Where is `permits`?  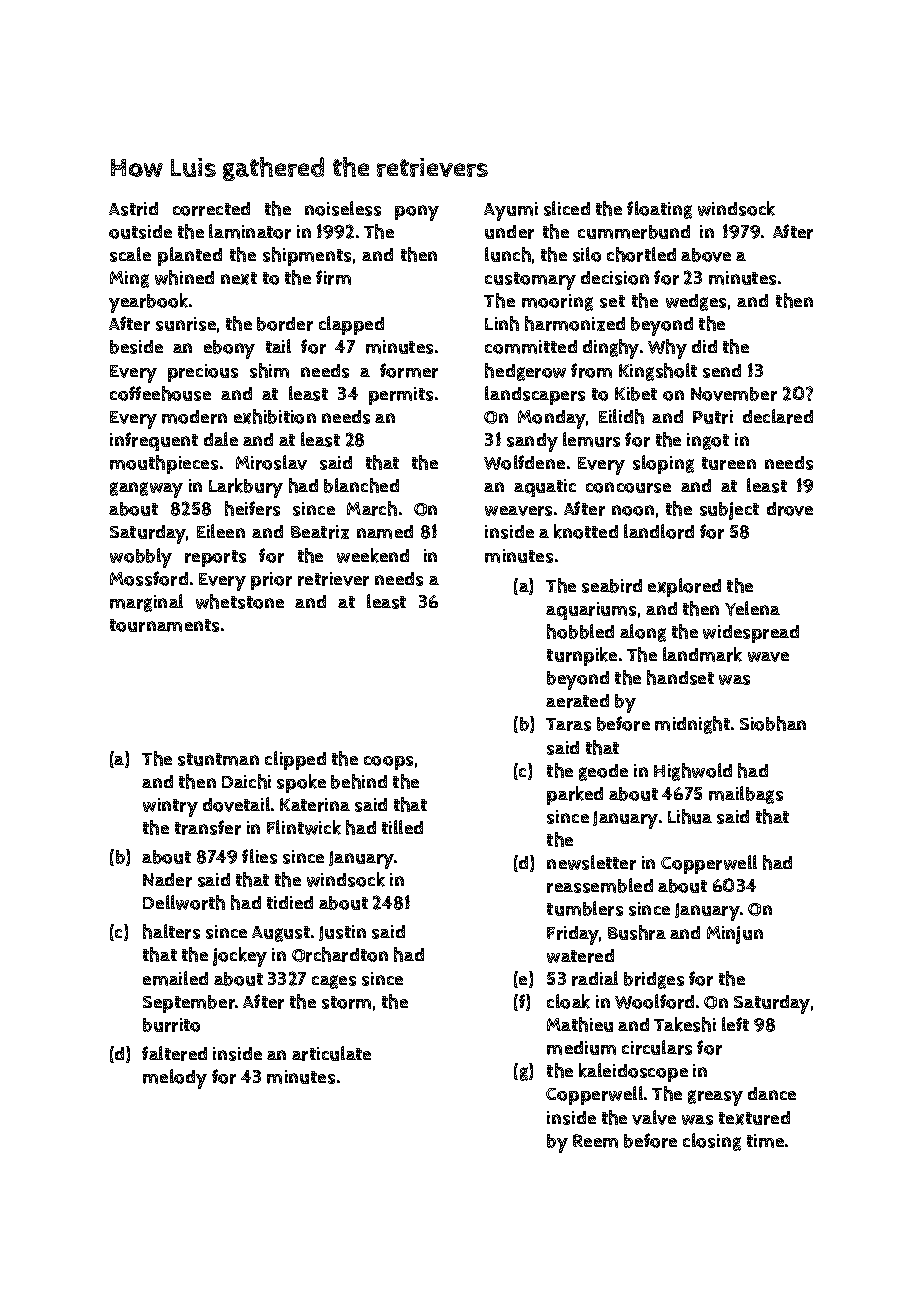
permits is located at coordinates (401, 396).
